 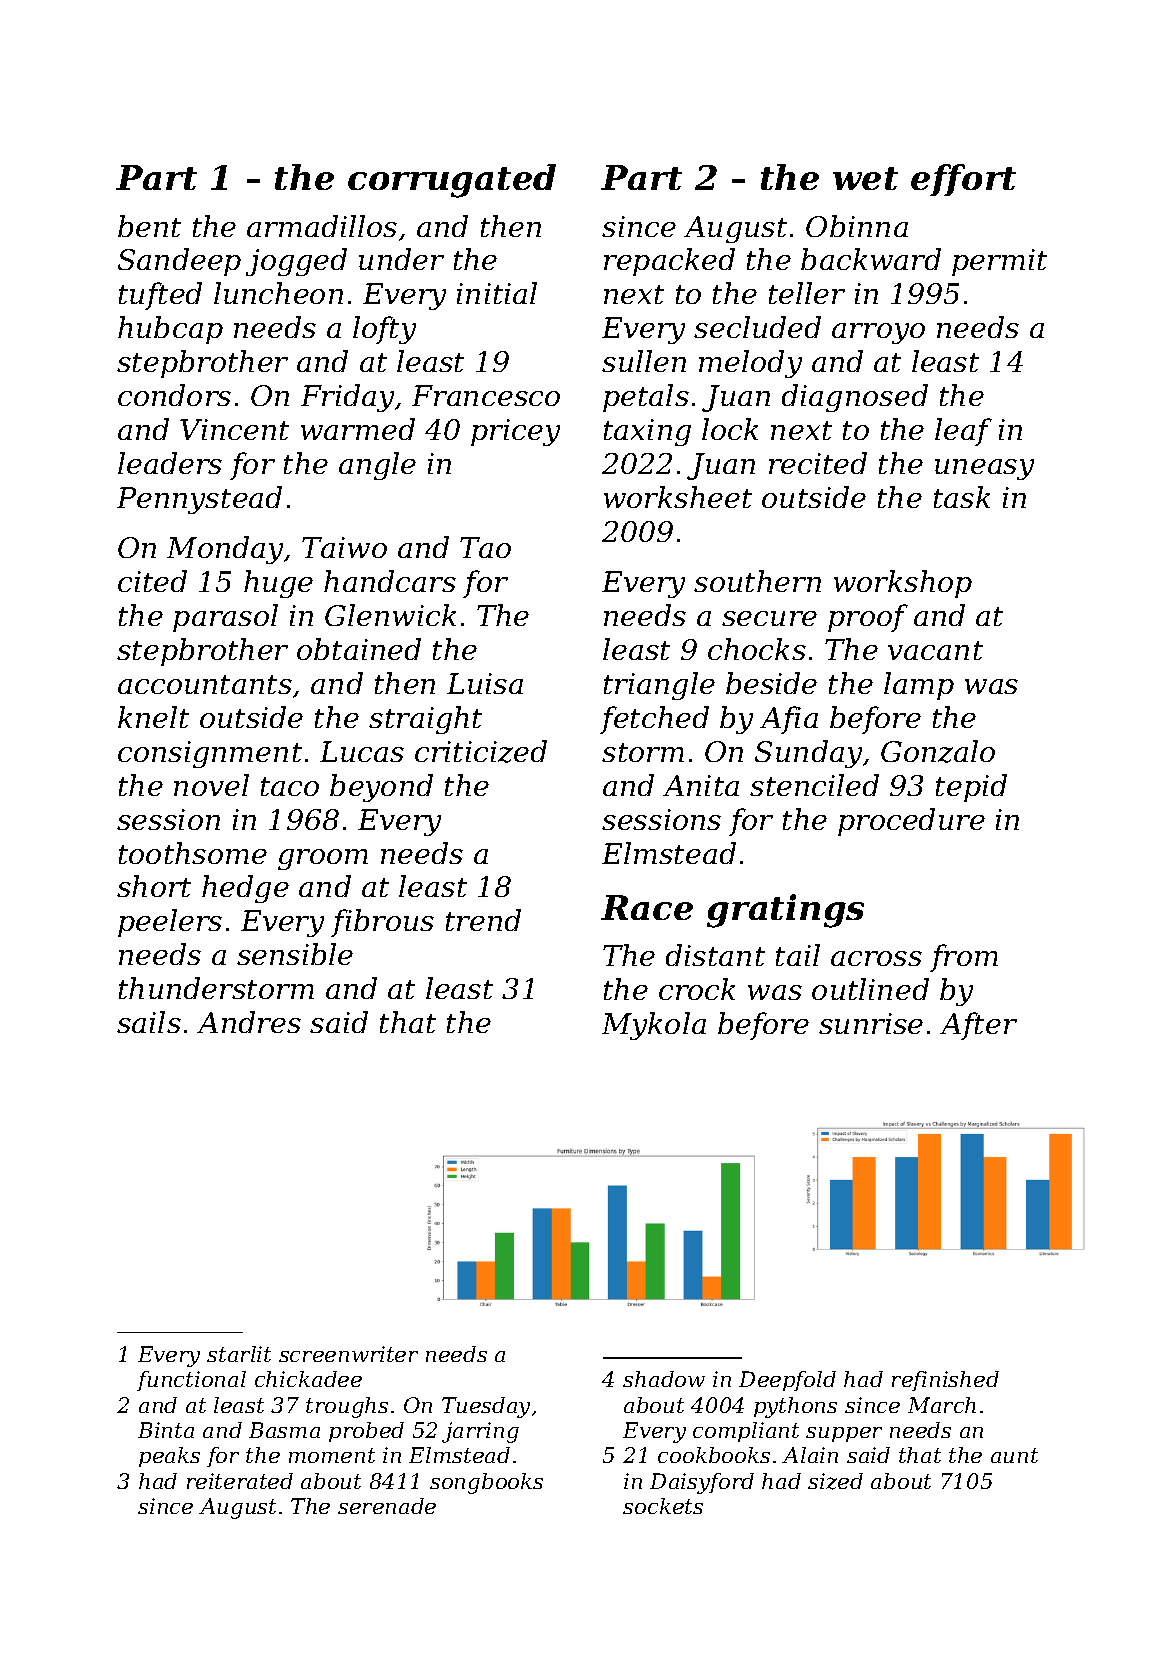 I want to click on trend, so click(x=483, y=920).
